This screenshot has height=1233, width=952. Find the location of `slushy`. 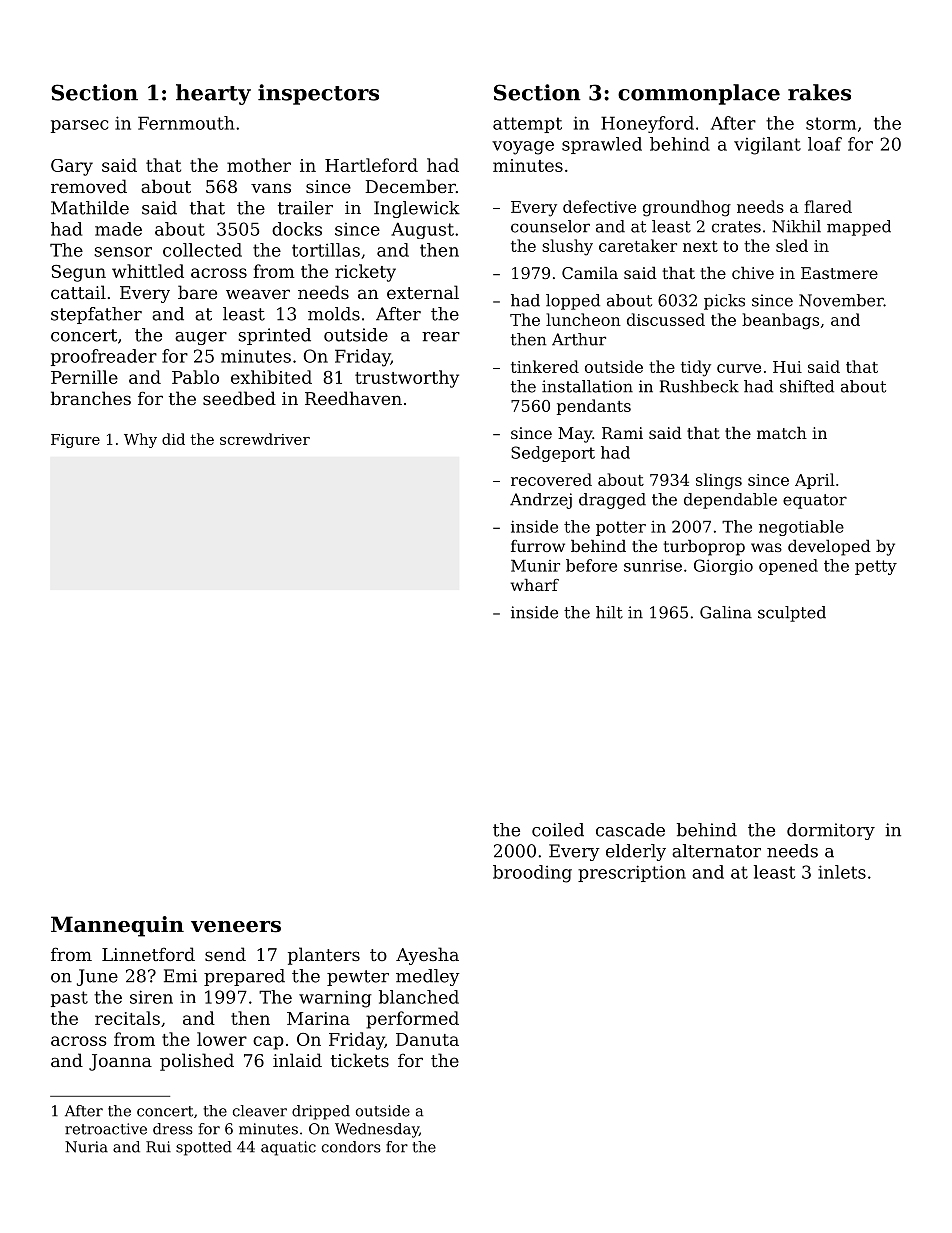

slushy is located at coordinates (567, 247).
